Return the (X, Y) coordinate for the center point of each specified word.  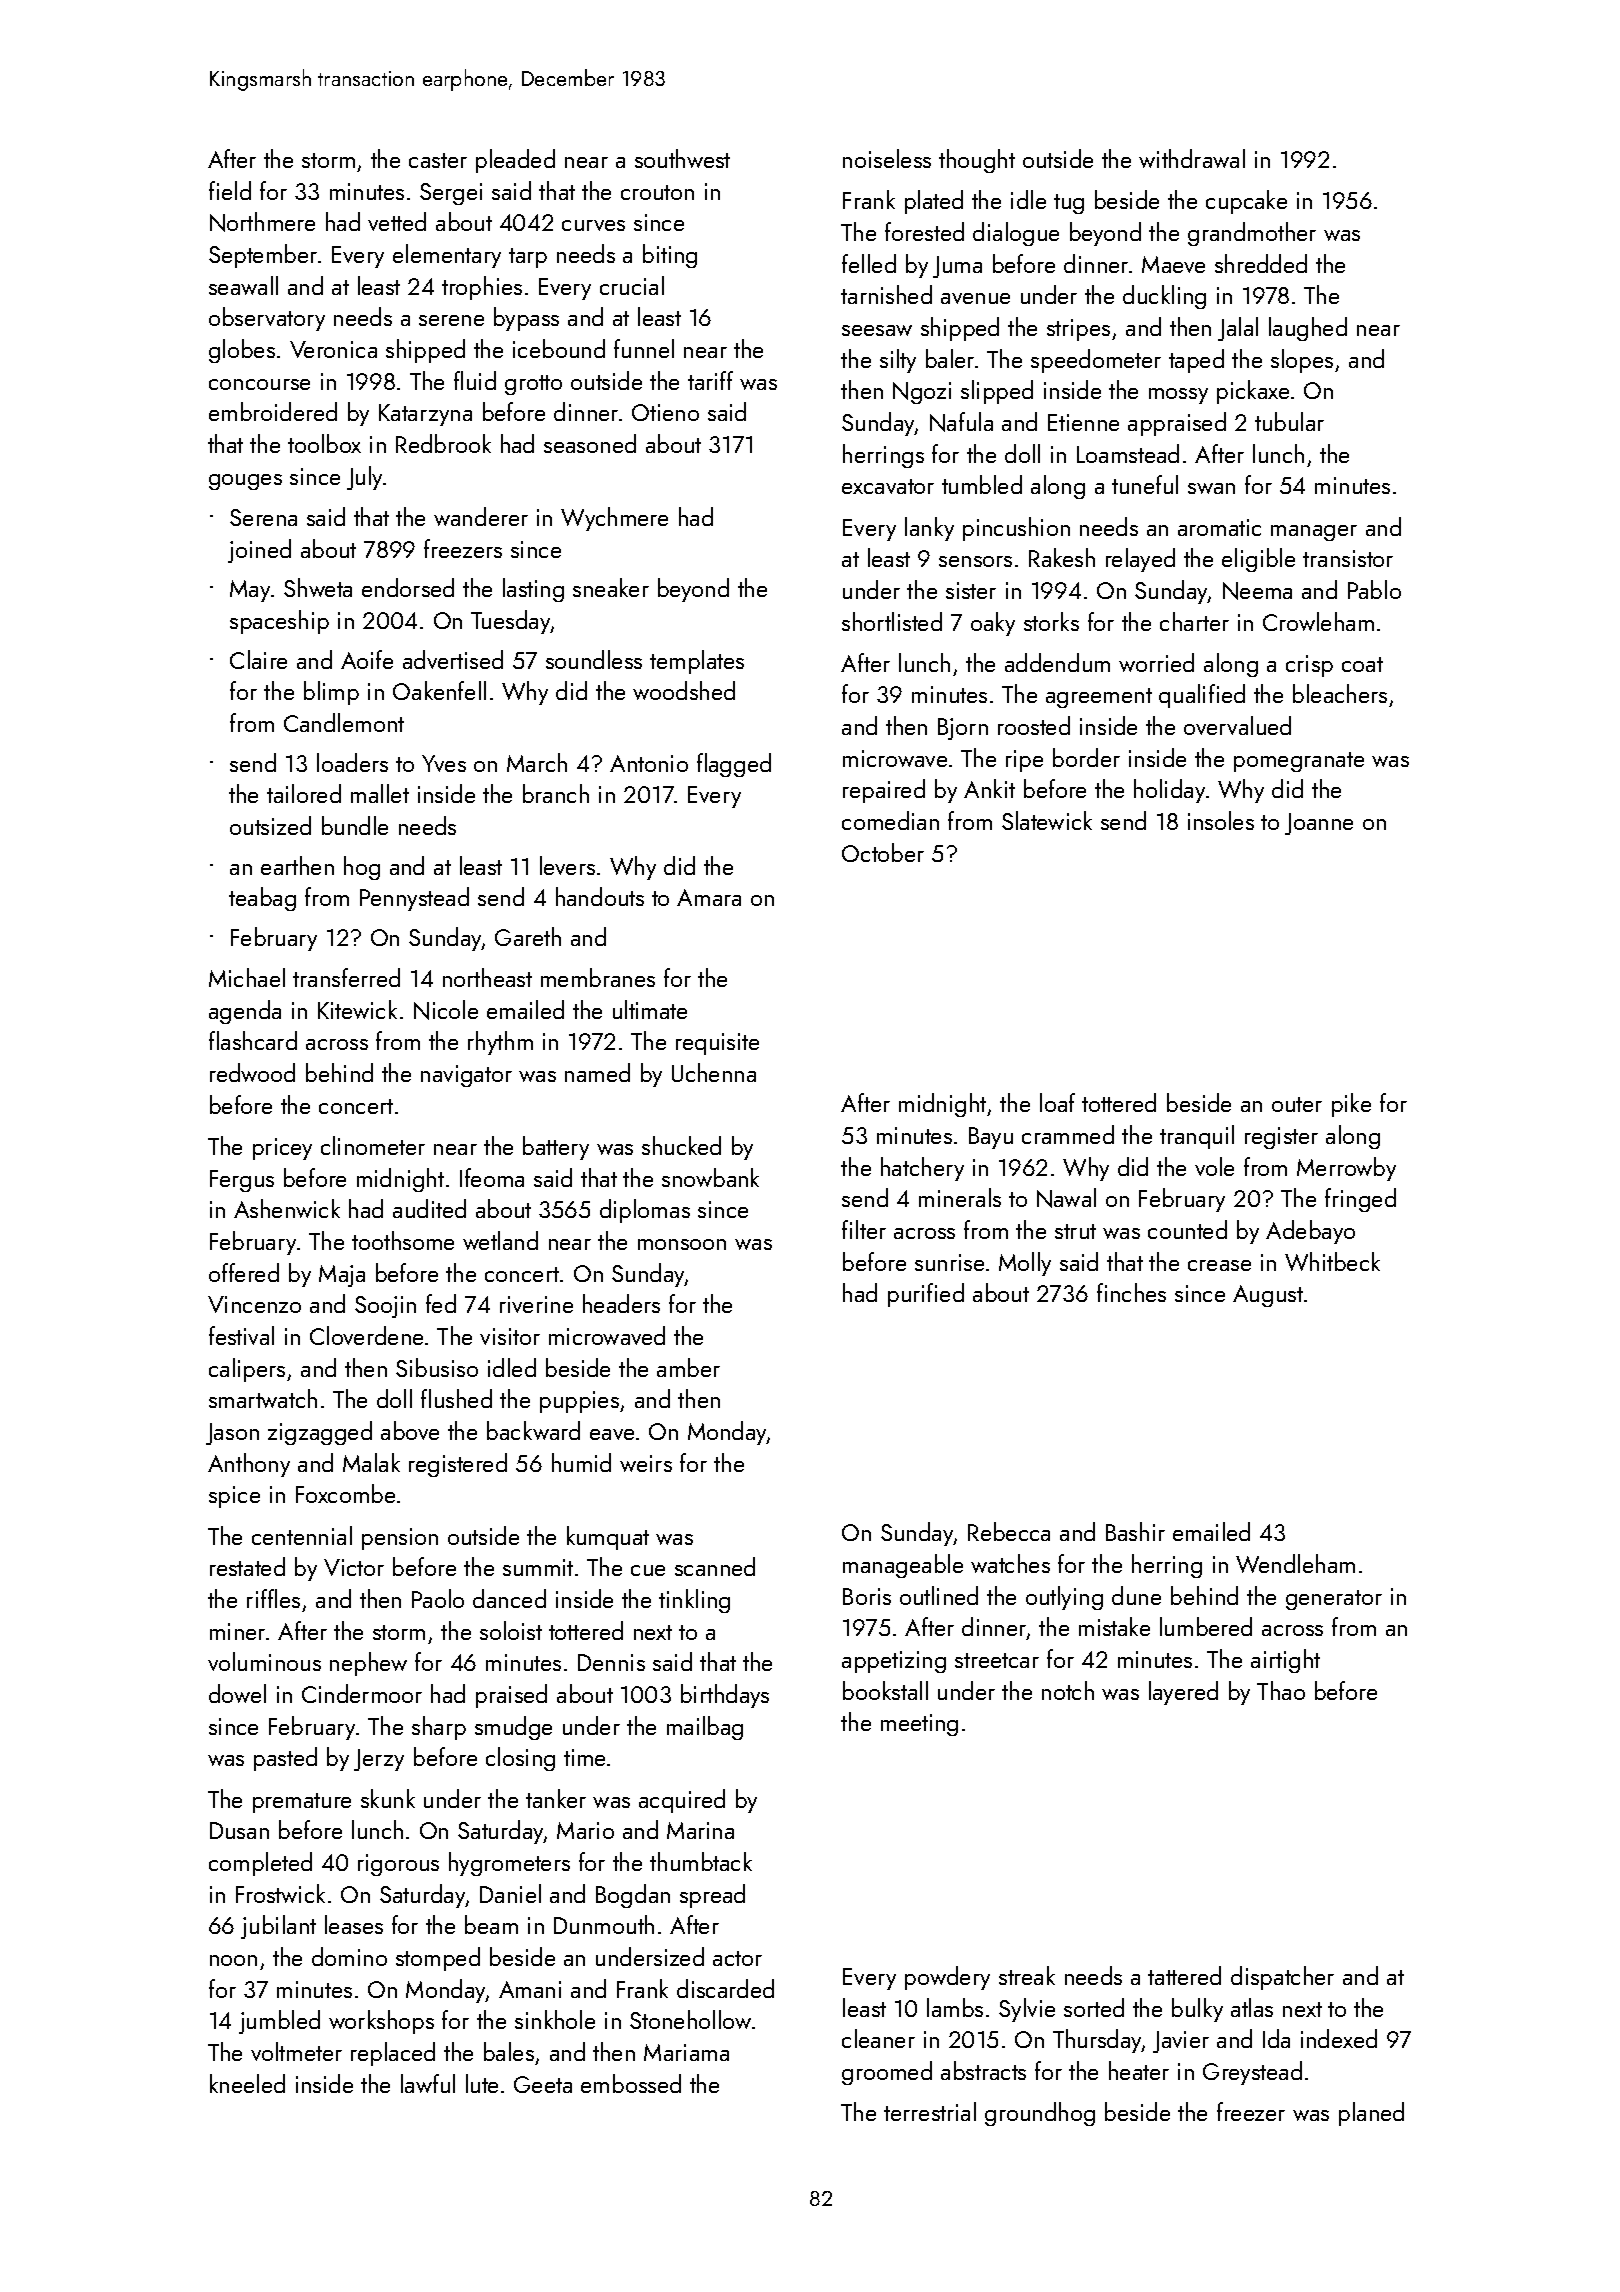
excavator (888, 486)
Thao (1281, 1690)
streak (1027, 1975)
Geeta (543, 2084)
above (410, 1430)
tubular (1289, 421)
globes (242, 351)
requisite (717, 1044)
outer (1297, 1104)
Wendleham (1295, 1563)
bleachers (1340, 693)
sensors (975, 561)
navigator (466, 1076)
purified (926, 1295)
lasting (533, 590)
